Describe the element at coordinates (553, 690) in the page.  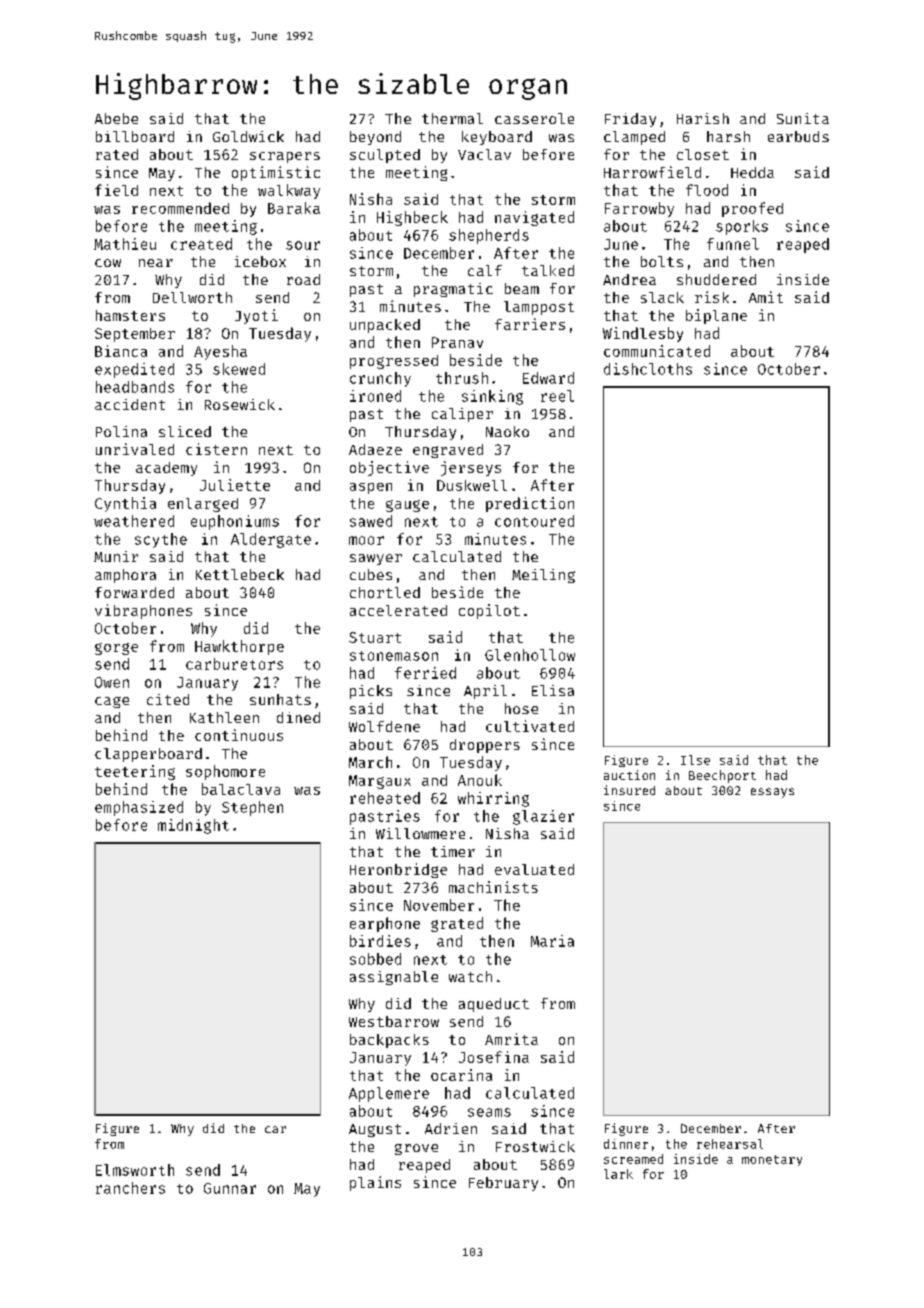
I see `Elisa` at that location.
